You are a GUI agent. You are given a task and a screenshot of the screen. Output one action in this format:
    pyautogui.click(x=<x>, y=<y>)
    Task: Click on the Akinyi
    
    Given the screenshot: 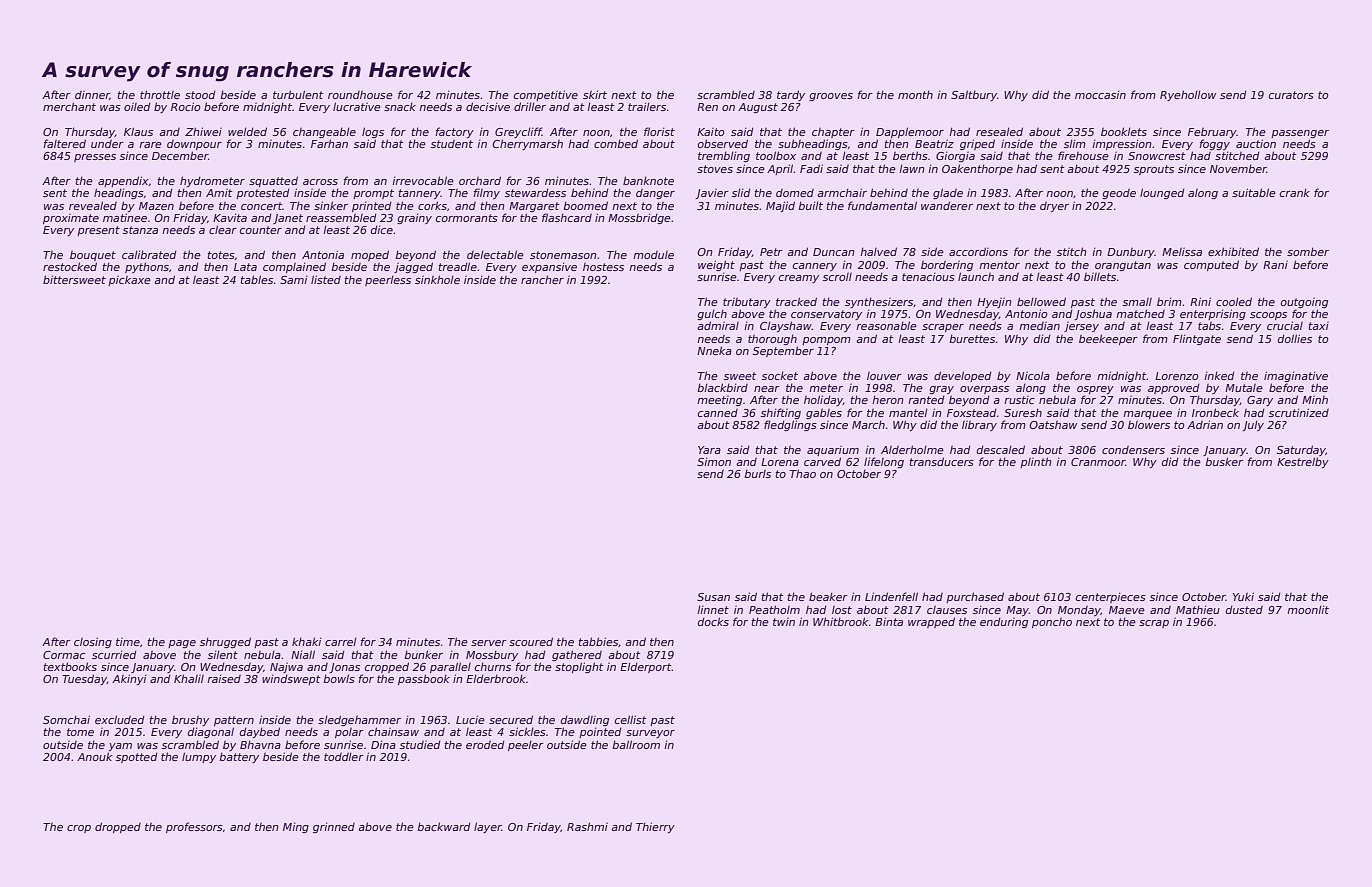 What is the action you would take?
    pyautogui.click(x=129, y=679)
